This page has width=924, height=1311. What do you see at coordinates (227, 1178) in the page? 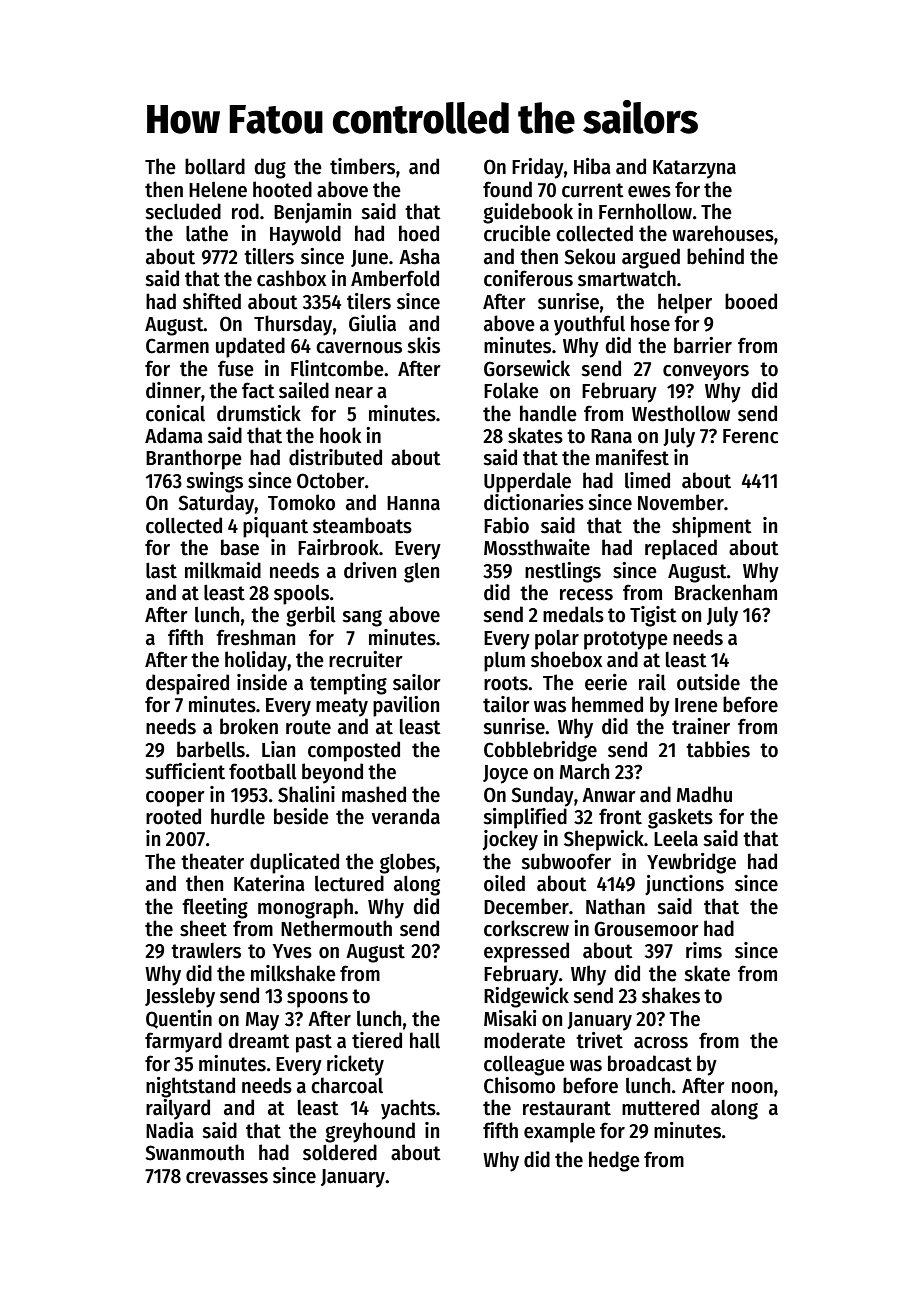
I see `crevasses` at bounding box center [227, 1178].
